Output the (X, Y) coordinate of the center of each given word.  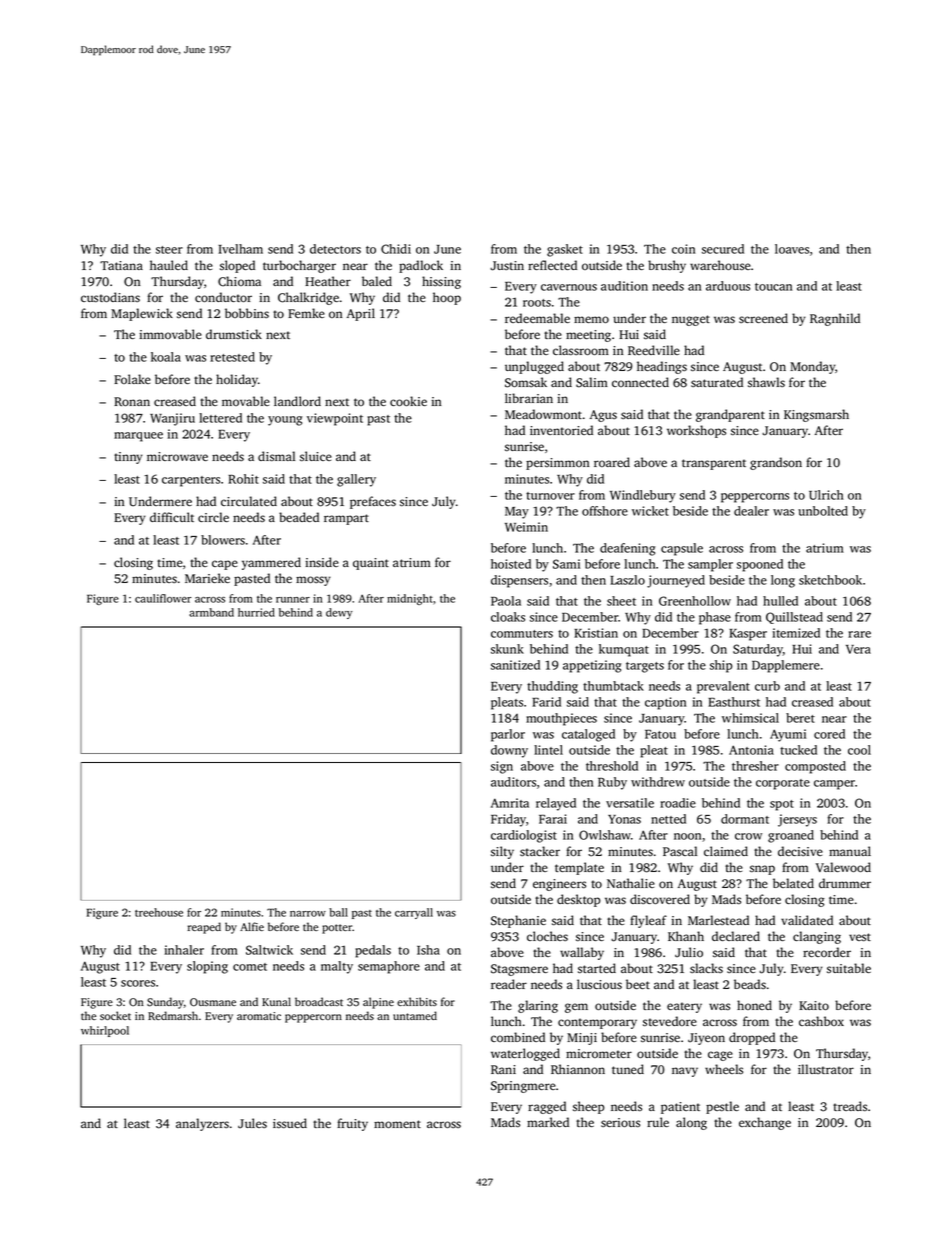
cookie (408, 401)
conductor (223, 297)
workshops (696, 431)
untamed (415, 1015)
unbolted (823, 511)
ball (338, 912)
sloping (207, 967)
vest (860, 937)
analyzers (202, 1124)
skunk (507, 649)
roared (612, 462)
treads (850, 1106)
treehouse (159, 912)
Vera (858, 649)
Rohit (243, 479)
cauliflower (163, 598)
